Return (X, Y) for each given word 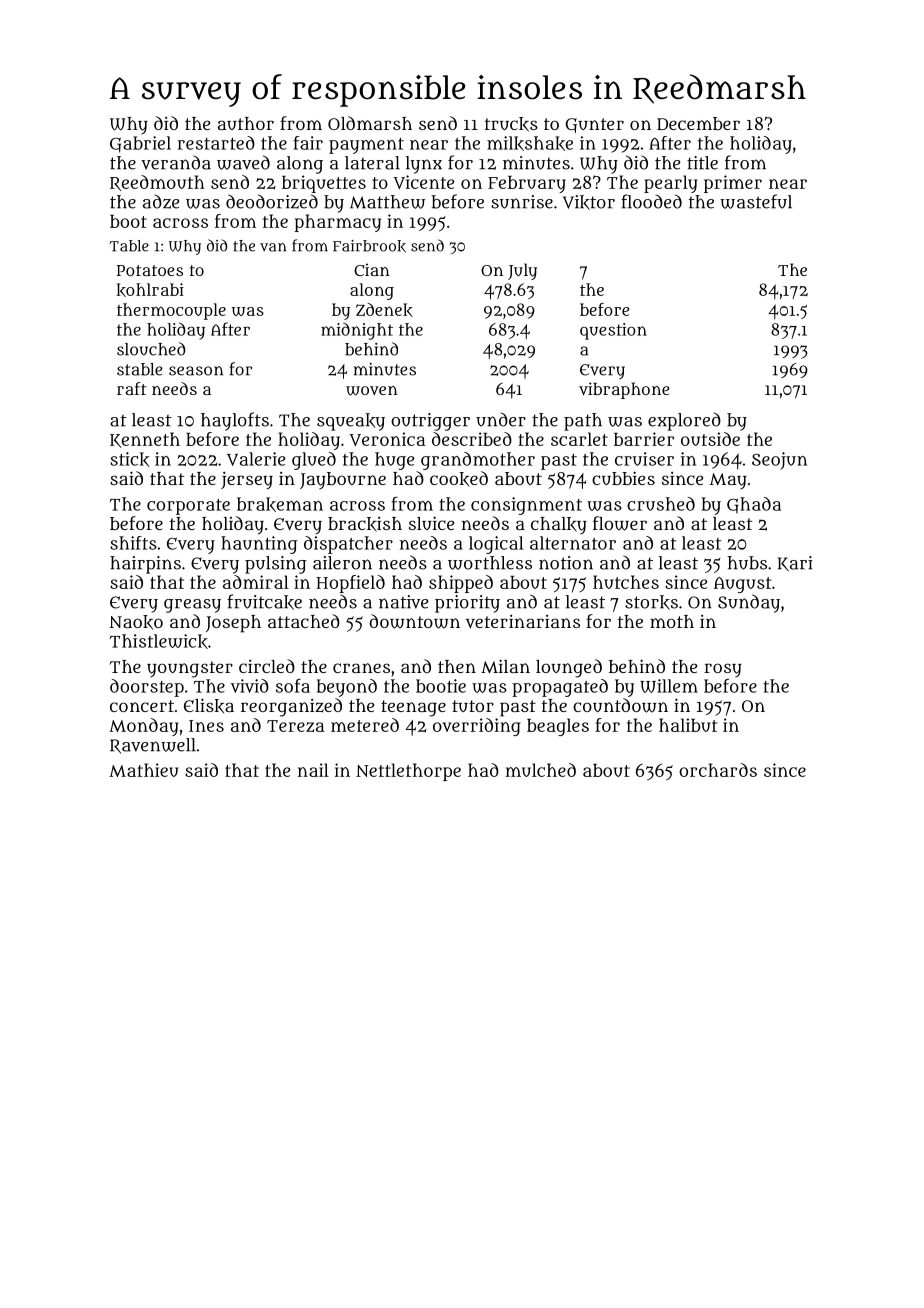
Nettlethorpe (408, 772)
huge (394, 461)
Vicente (424, 182)
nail (313, 770)
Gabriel (140, 144)
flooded (651, 201)
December (698, 123)
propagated (560, 688)
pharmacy (337, 223)
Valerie (256, 459)
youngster (190, 669)
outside (710, 439)
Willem (669, 686)
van (273, 247)
